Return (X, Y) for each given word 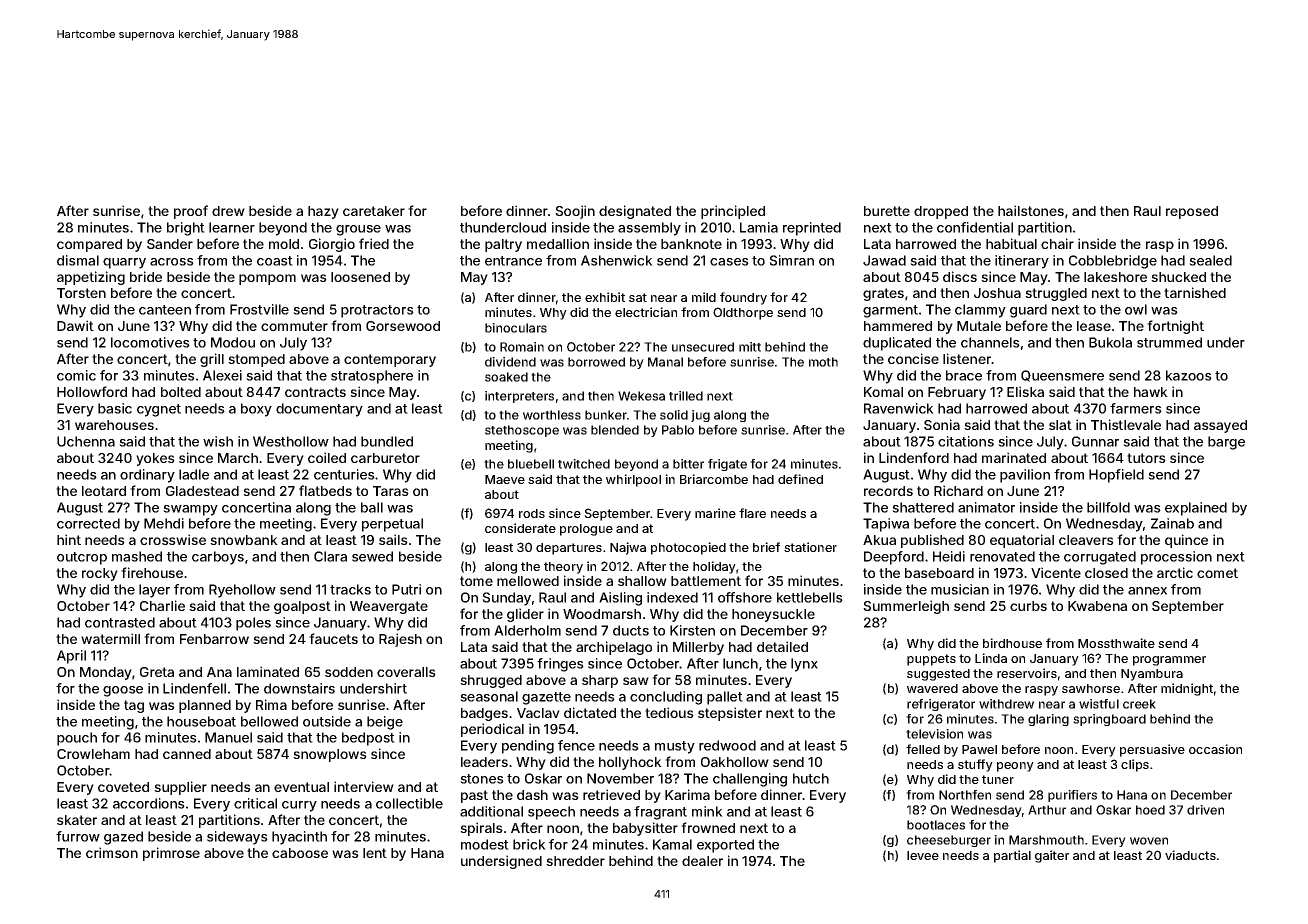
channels (990, 342)
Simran (791, 260)
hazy (323, 212)
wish (218, 441)
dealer (702, 861)
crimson (112, 852)
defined (800, 479)
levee (923, 855)
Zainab (1172, 523)
